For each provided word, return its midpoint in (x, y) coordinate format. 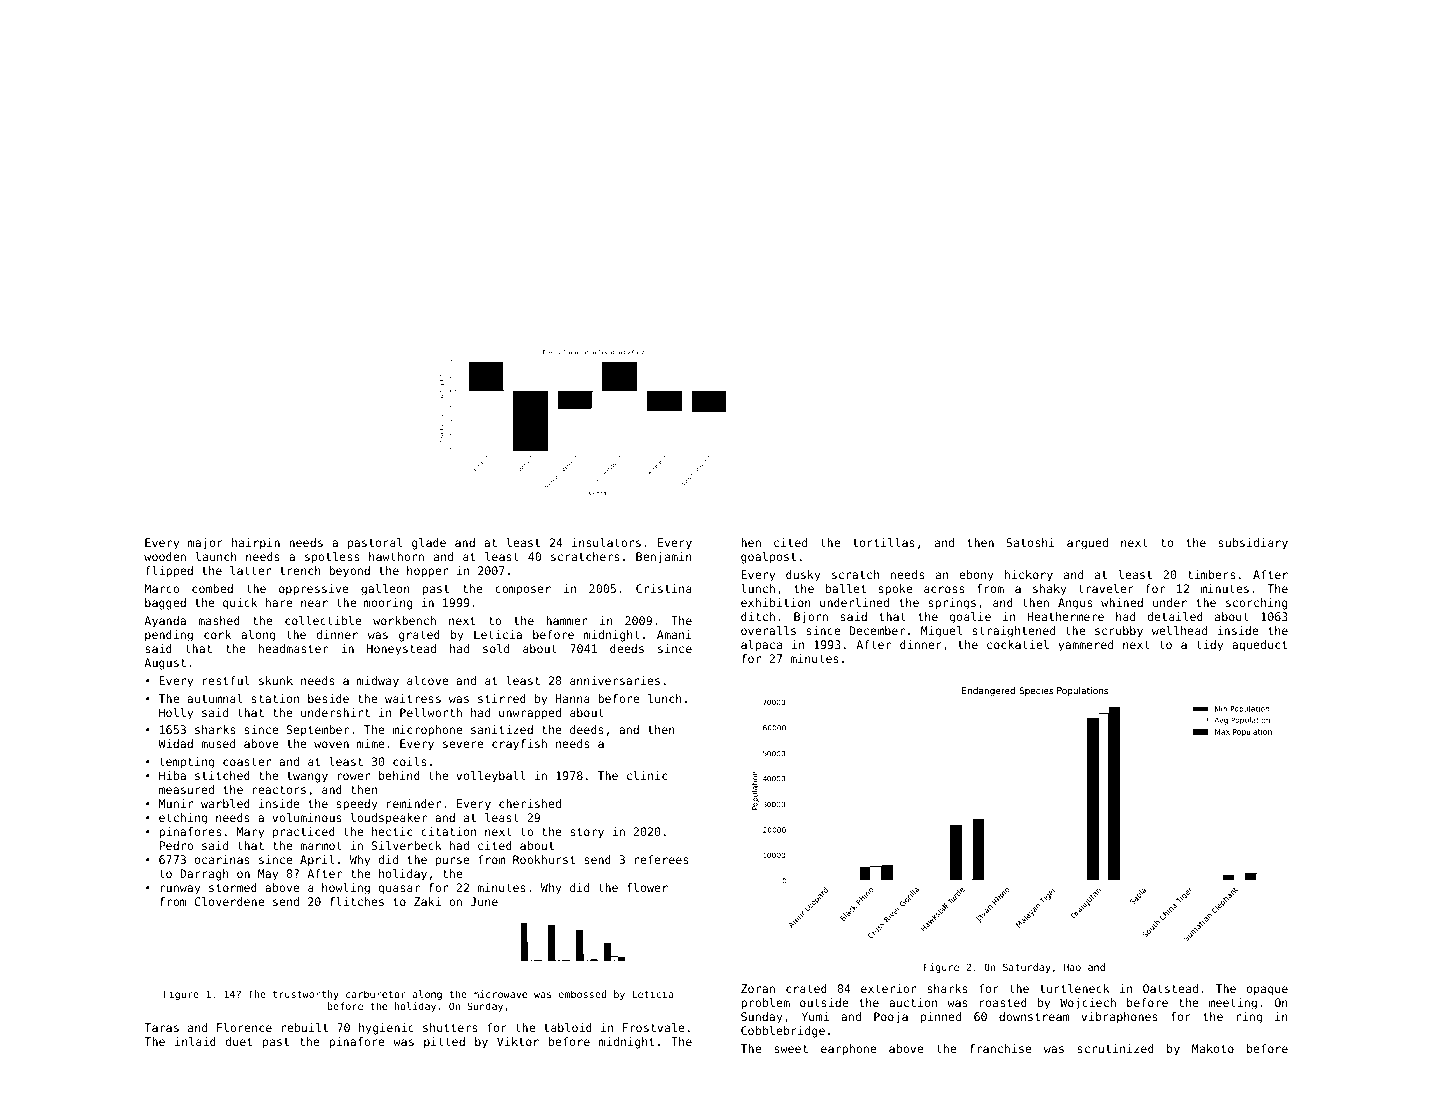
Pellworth (431, 712)
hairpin (256, 544)
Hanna (573, 698)
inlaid (195, 1041)
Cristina (664, 588)
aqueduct (1259, 646)
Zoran (758, 988)
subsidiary (1253, 544)
